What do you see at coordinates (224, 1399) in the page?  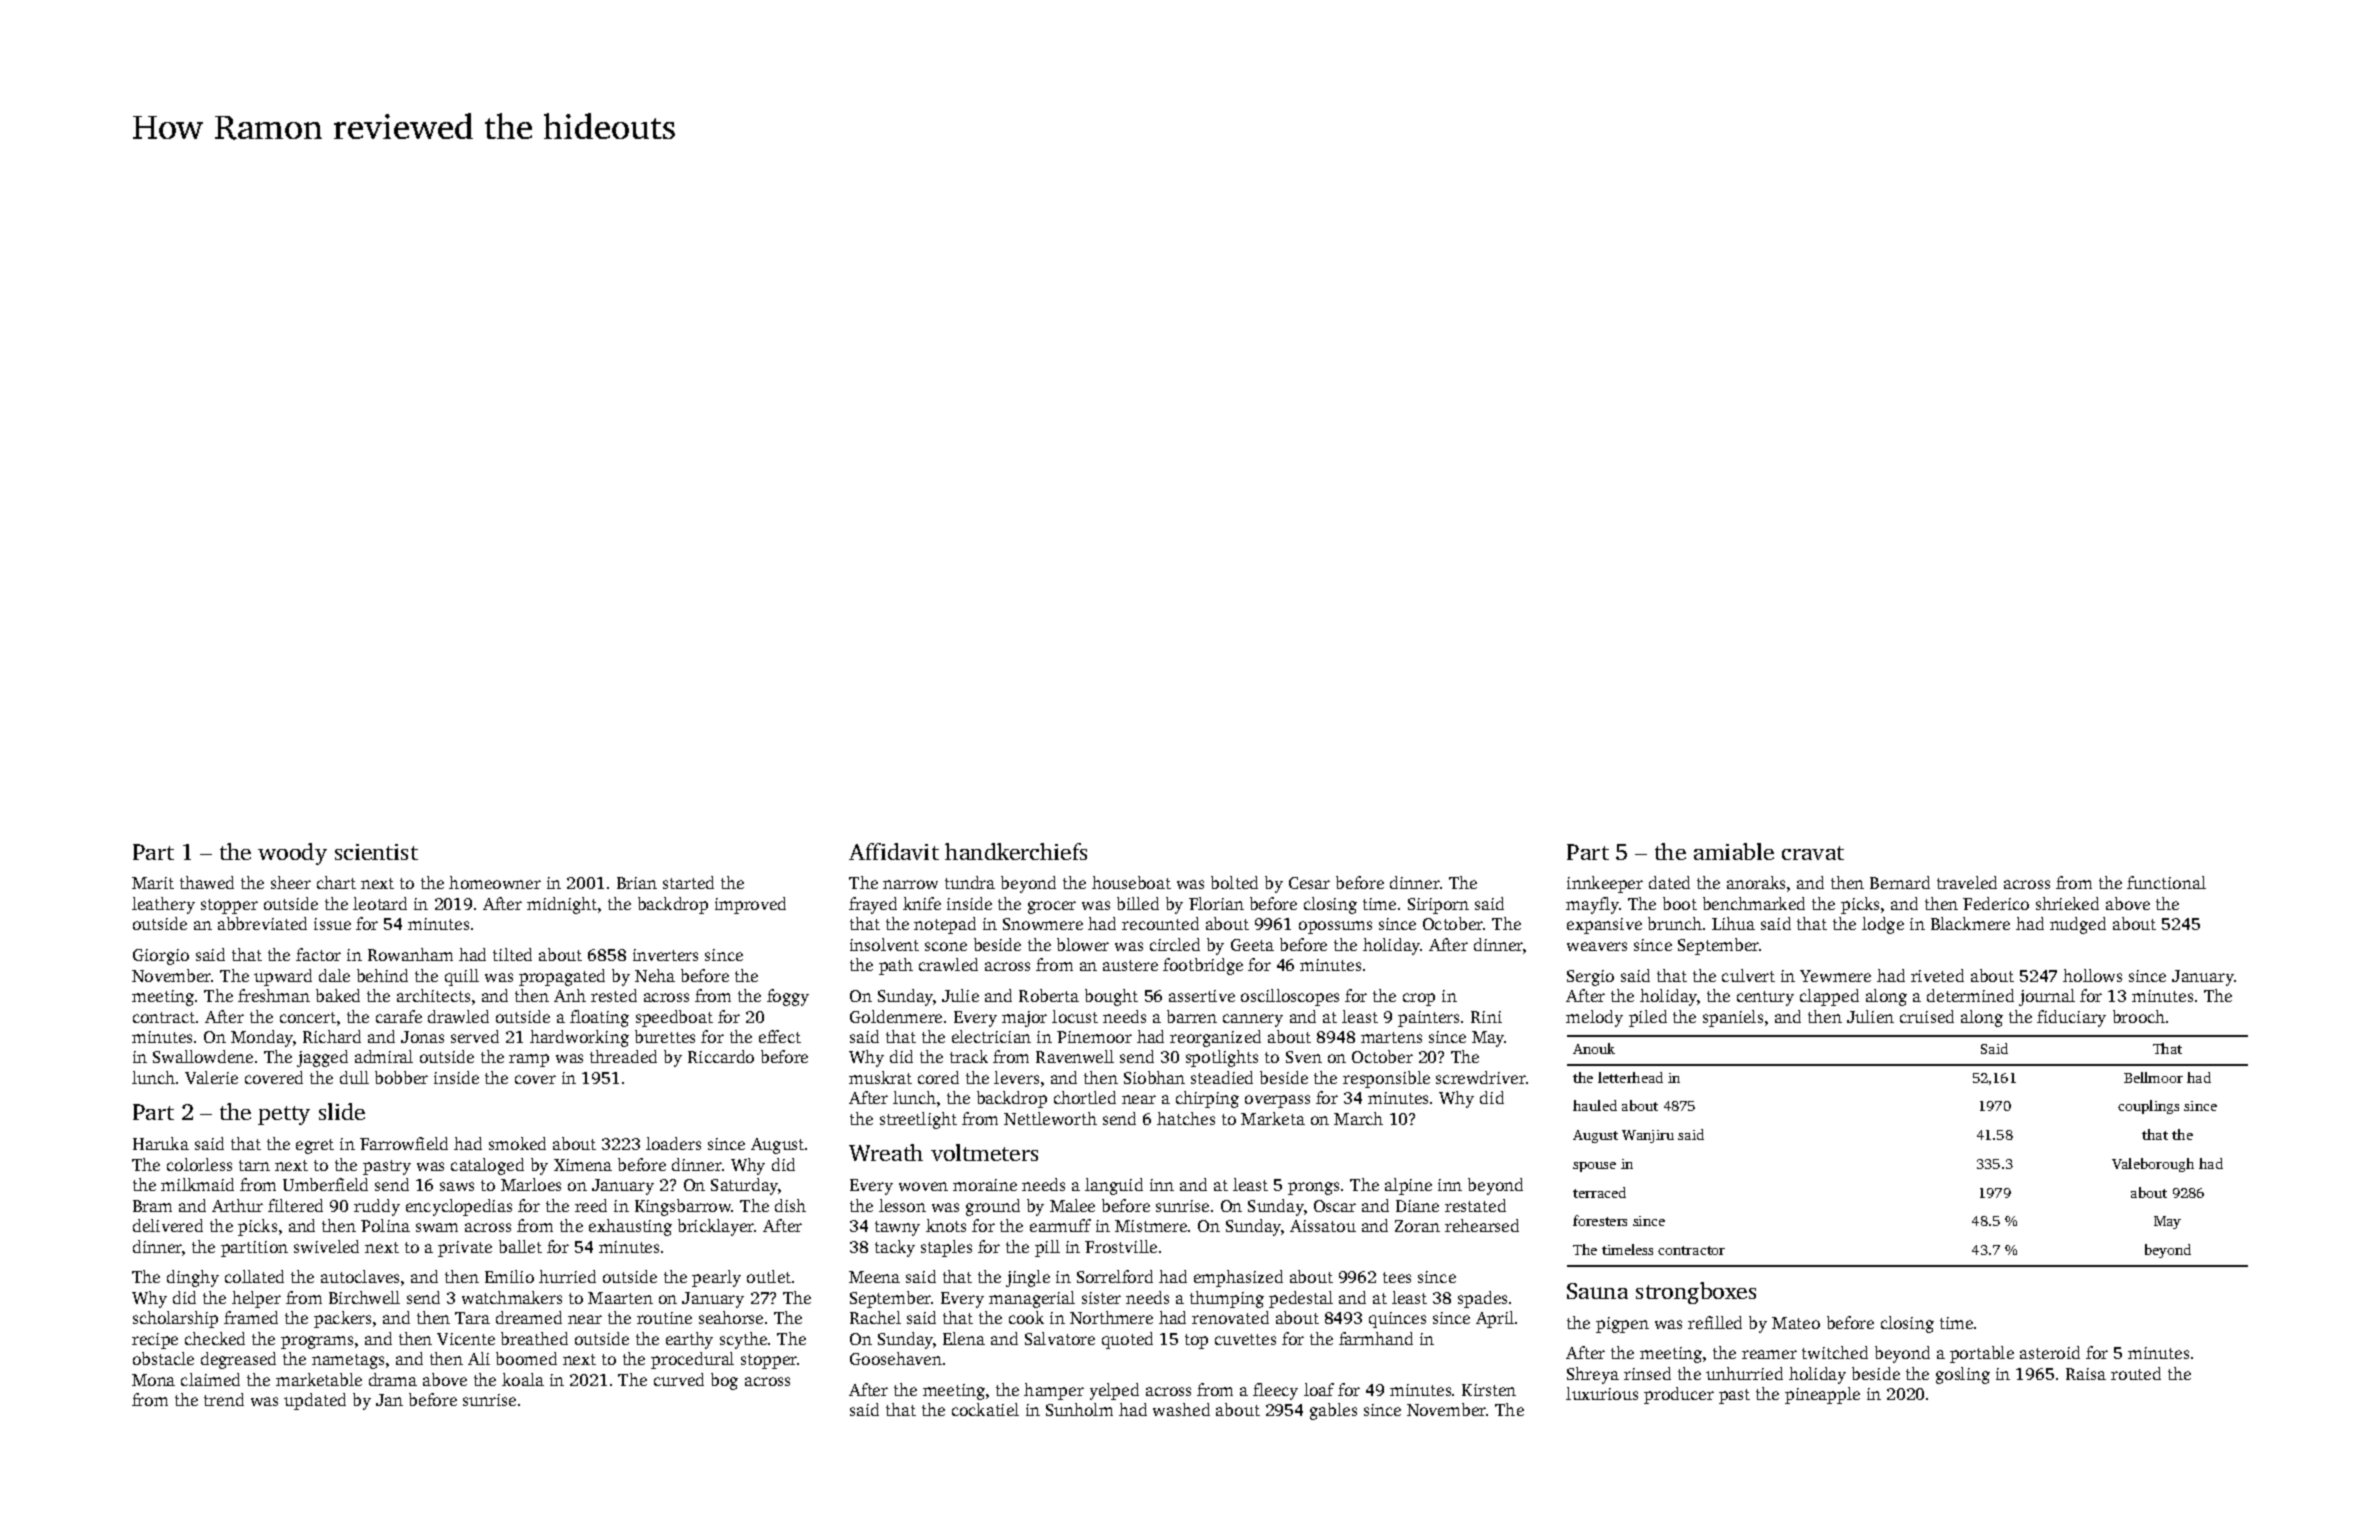 I see `trend` at bounding box center [224, 1399].
